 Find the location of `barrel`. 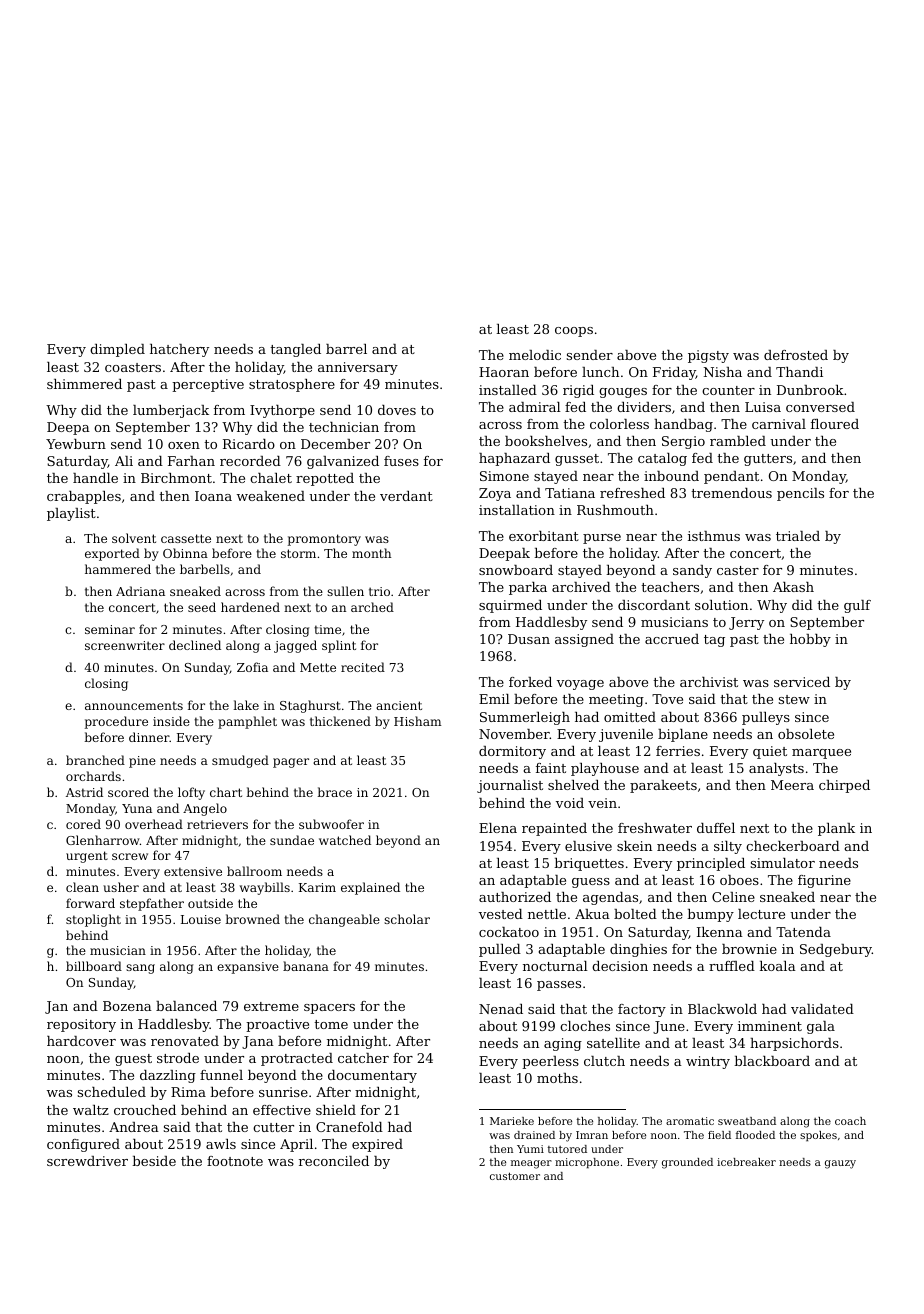

barrel is located at coordinates (346, 349).
